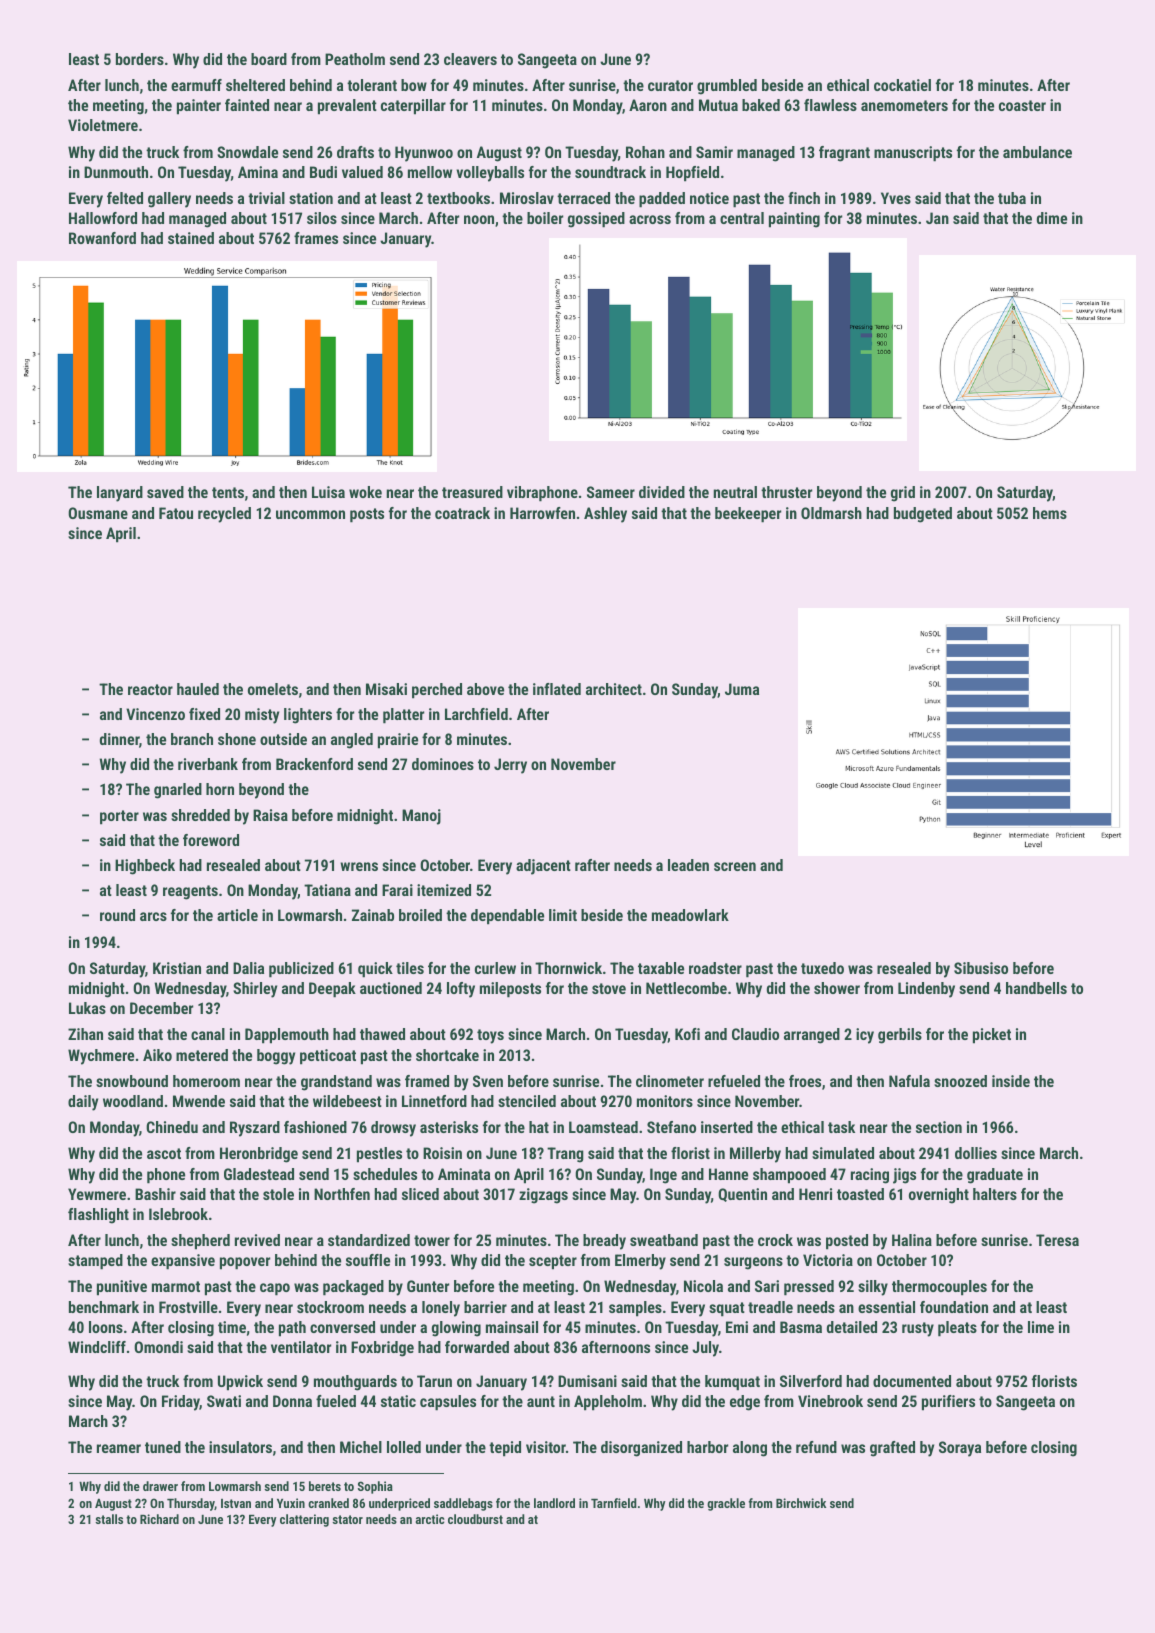 The image size is (1155, 1633). Describe the element at coordinates (543, 867) in the image. I see `adjacent` at that location.
